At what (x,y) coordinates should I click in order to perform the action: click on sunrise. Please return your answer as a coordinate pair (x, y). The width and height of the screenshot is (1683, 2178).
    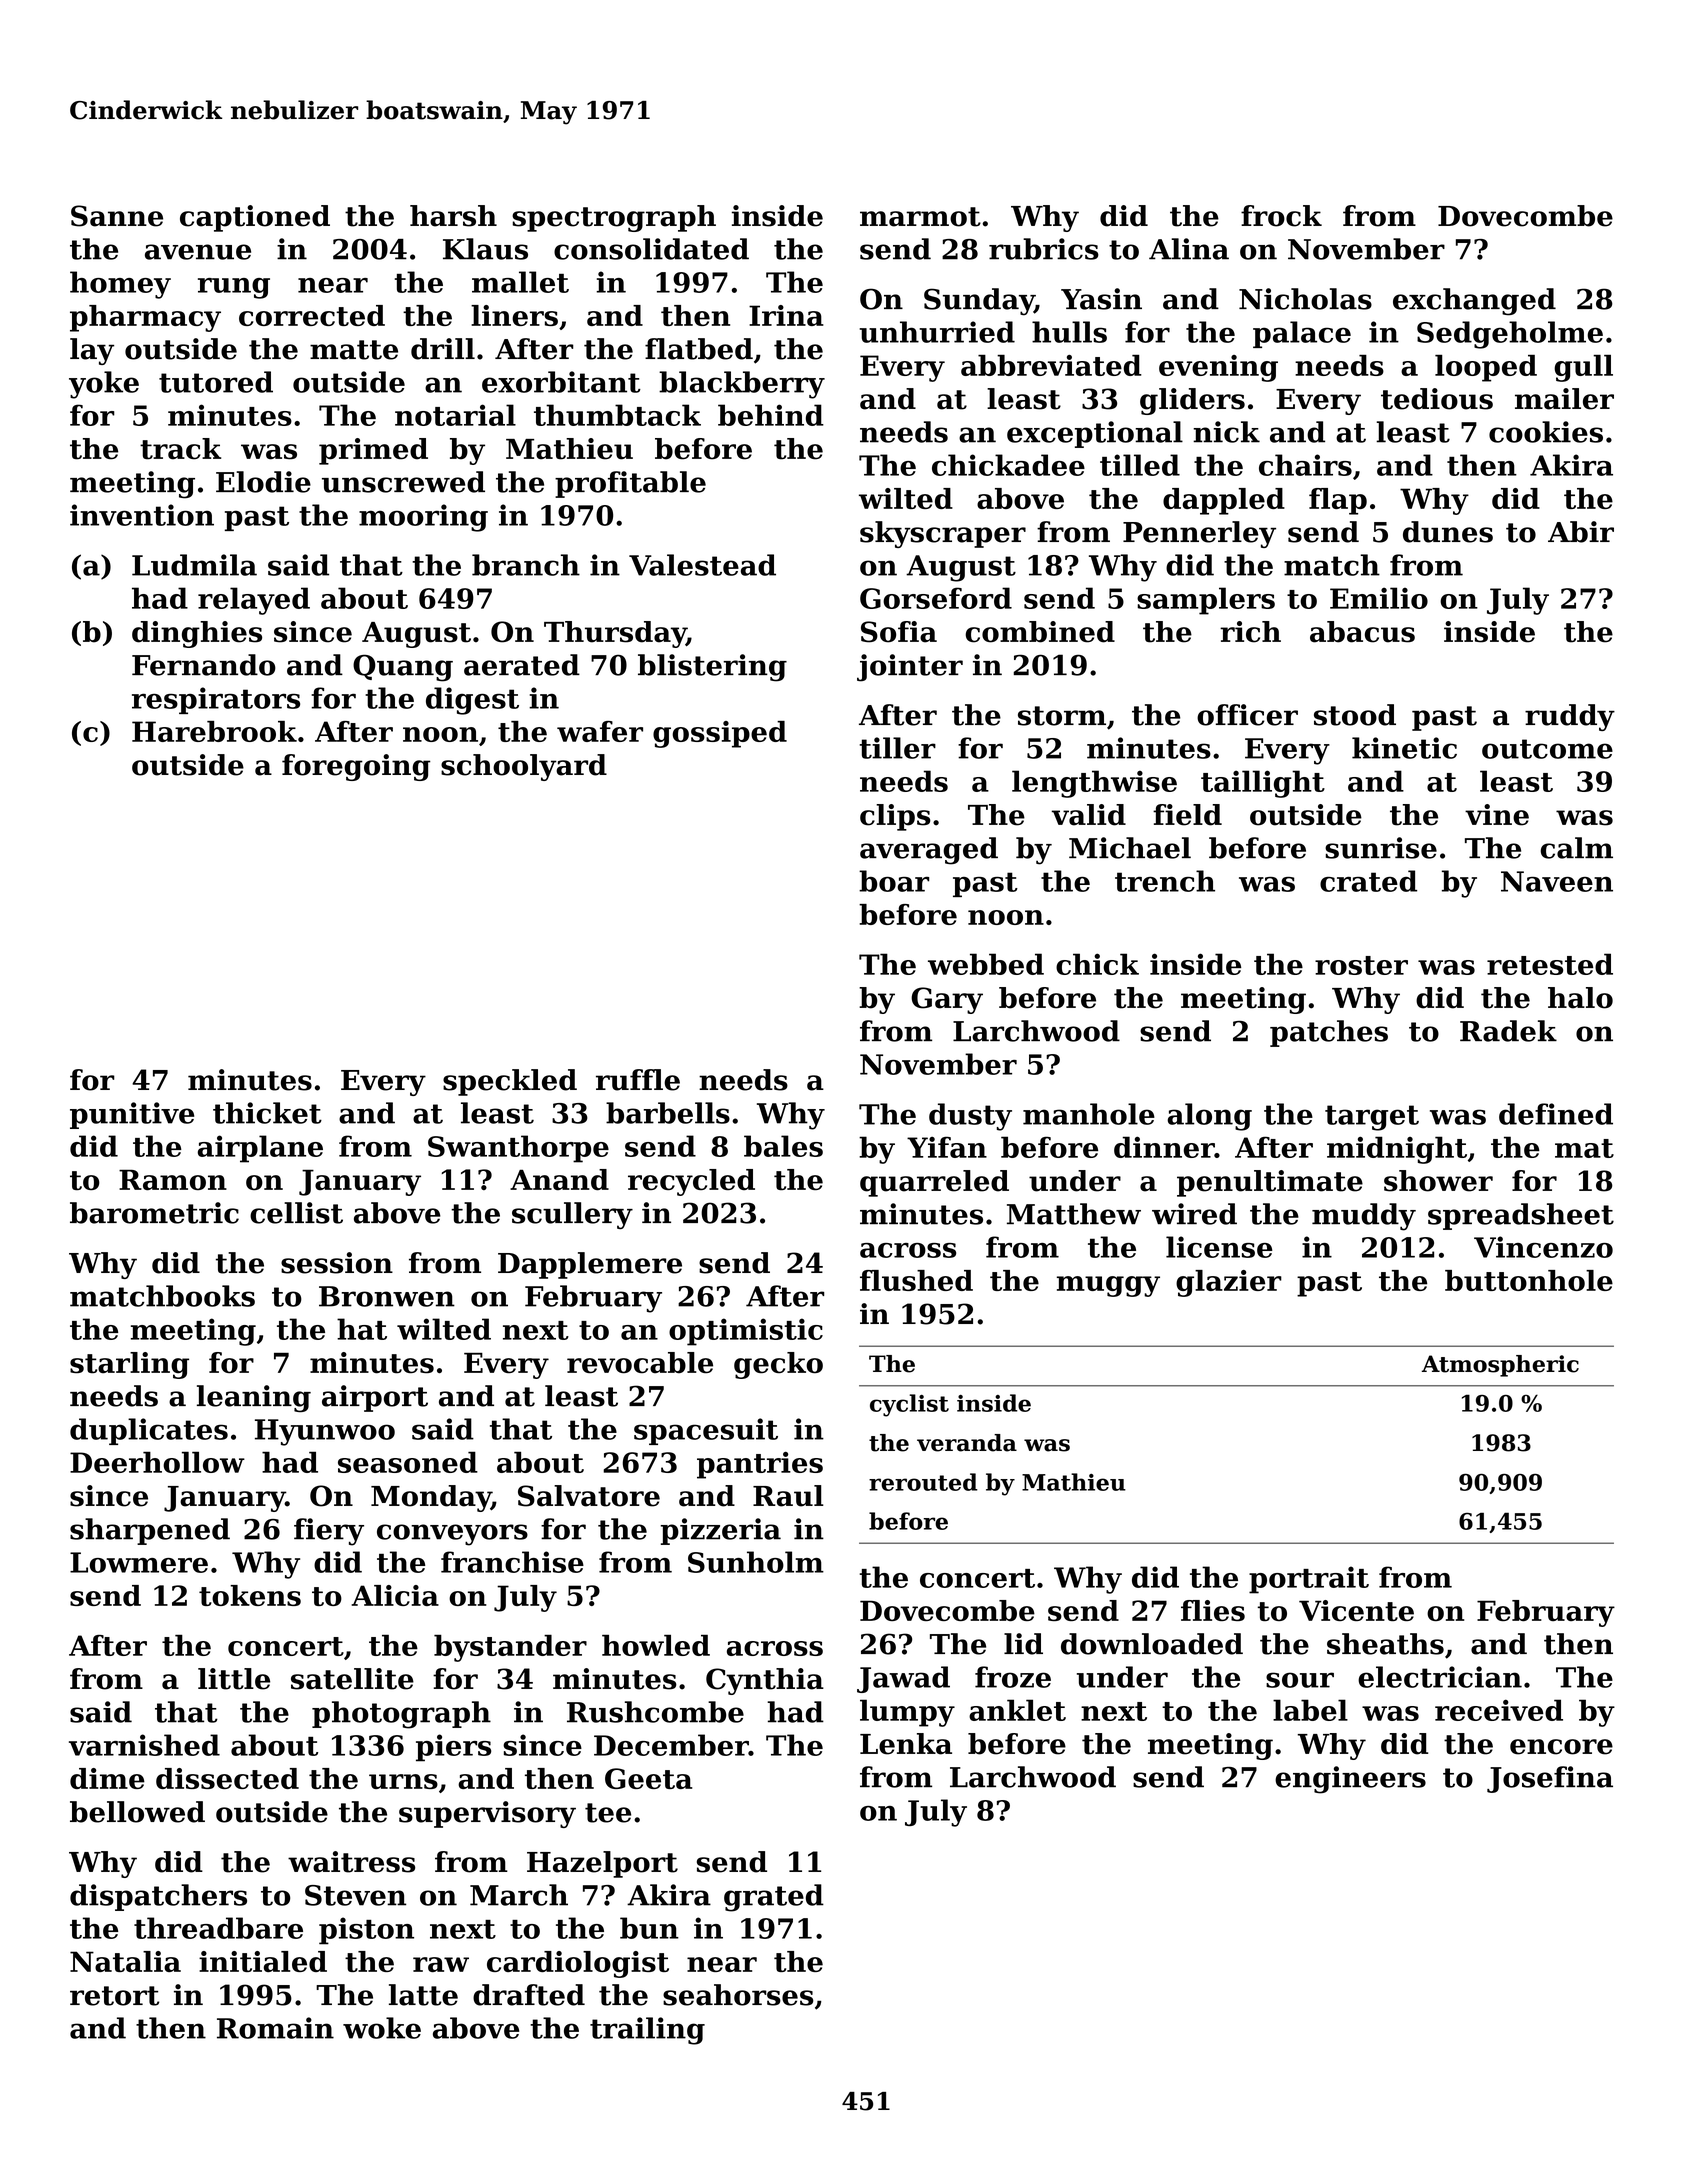
    Looking at the image, I should click on (1381, 848).
